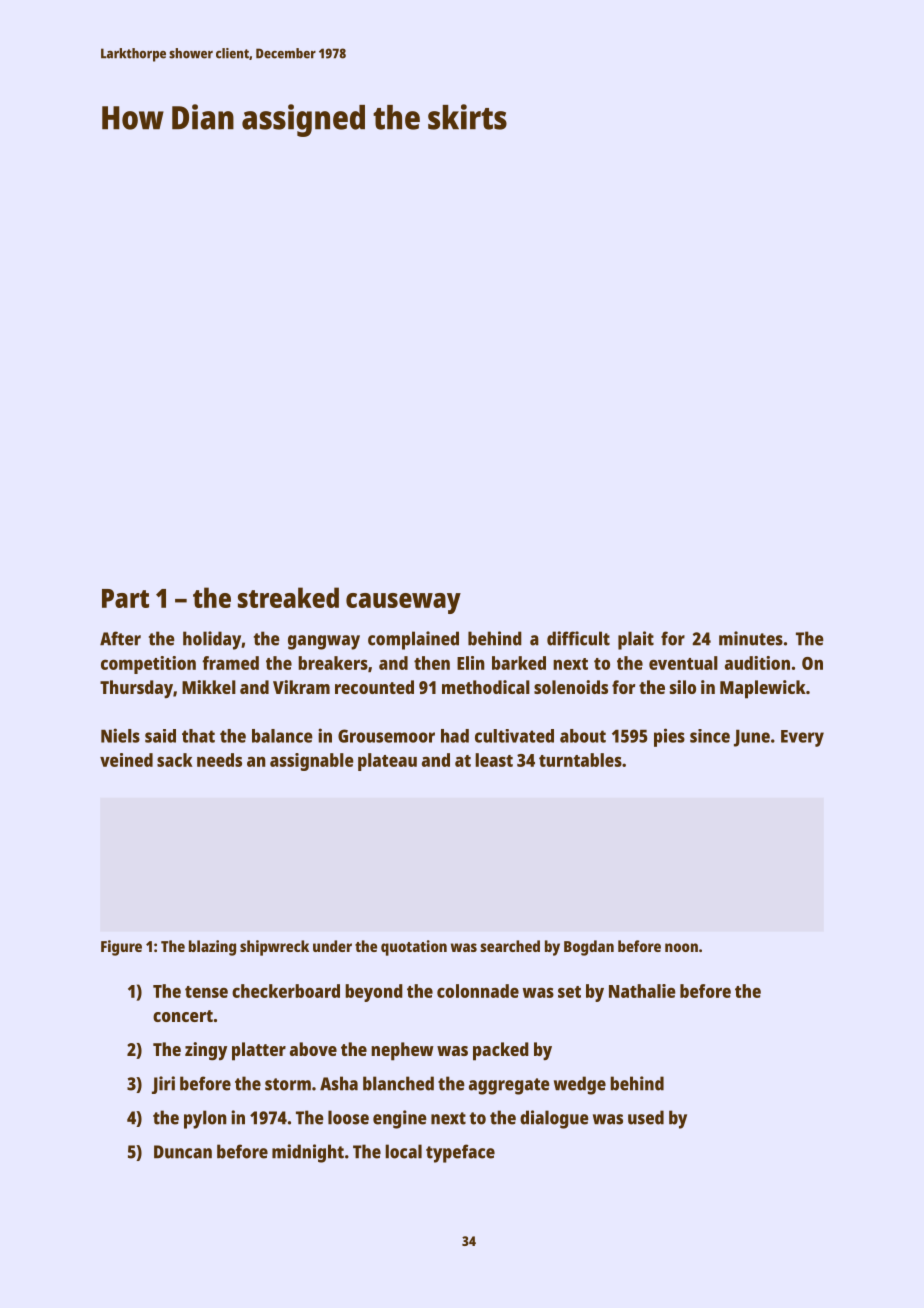 Image resolution: width=924 pixels, height=1308 pixels. Describe the element at coordinates (308, 1153) in the screenshot. I see `midnight` at that location.
